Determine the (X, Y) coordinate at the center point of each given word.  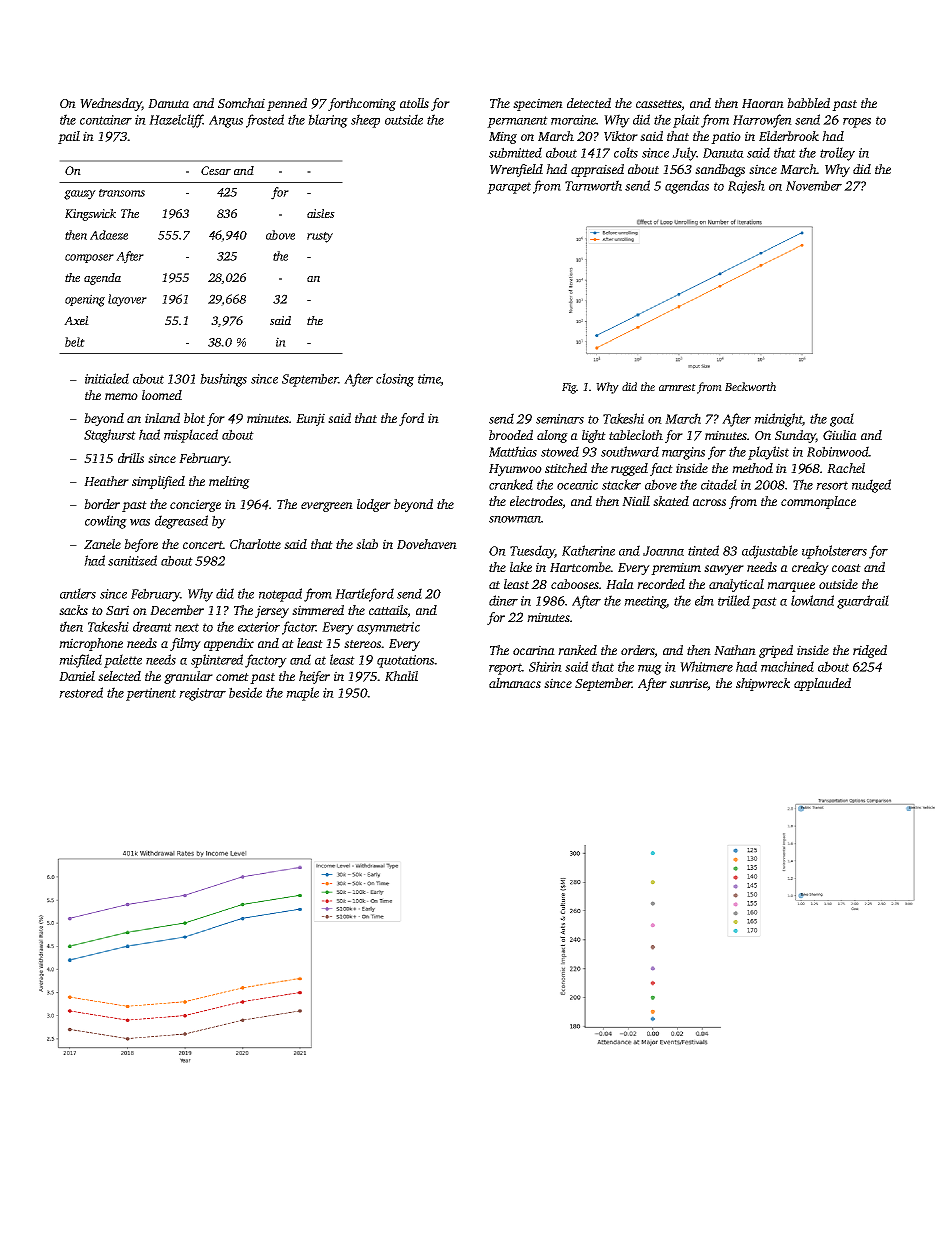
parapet (509, 188)
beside (245, 692)
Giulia (840, 435)
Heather (106, 481)
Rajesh (746, 187)
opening (85, 300)
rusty (320, 237)
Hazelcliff (176, 121)
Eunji (310, 419)
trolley (837, 154)
